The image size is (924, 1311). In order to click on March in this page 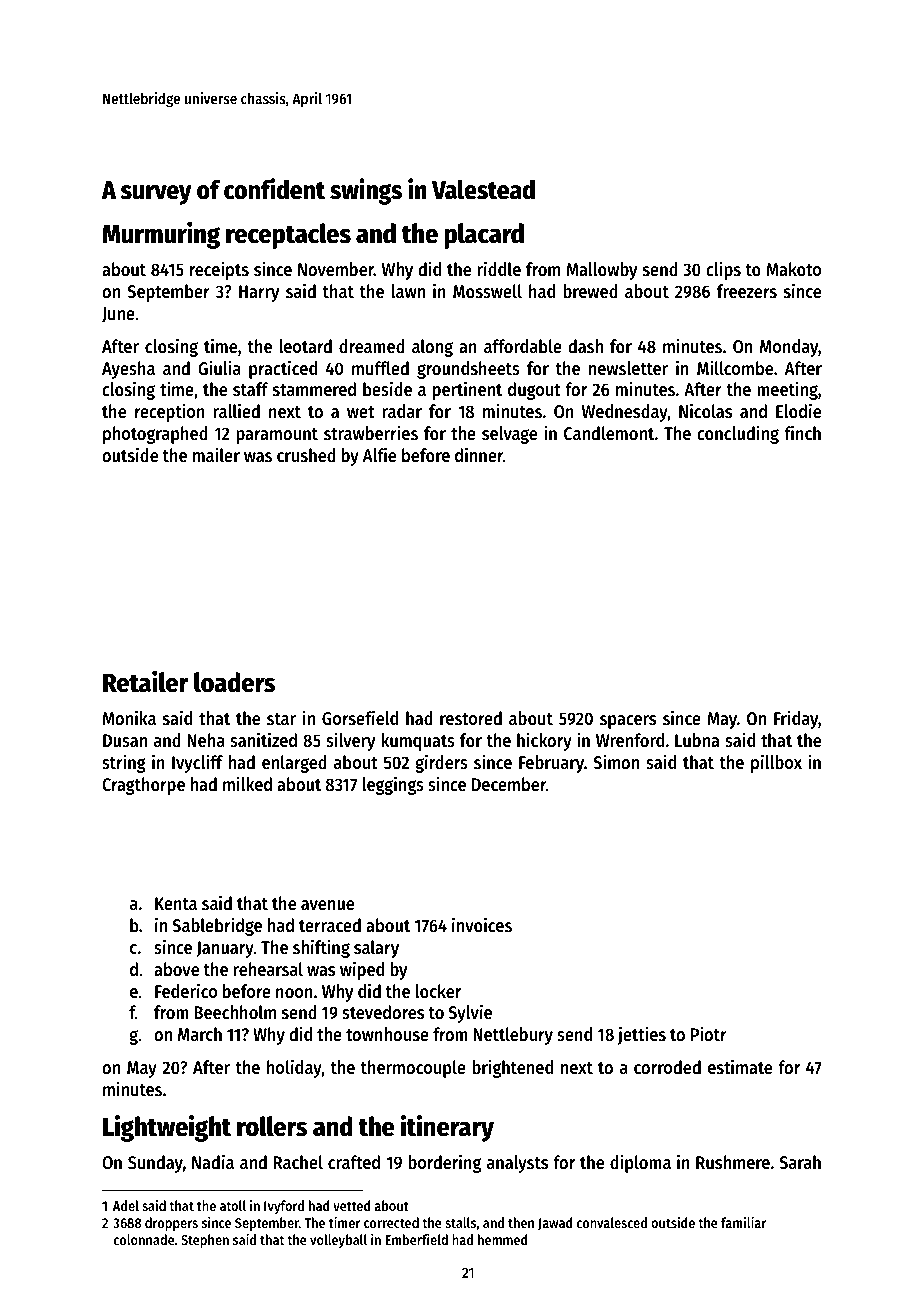, I will do `click(200, 1034)`.
